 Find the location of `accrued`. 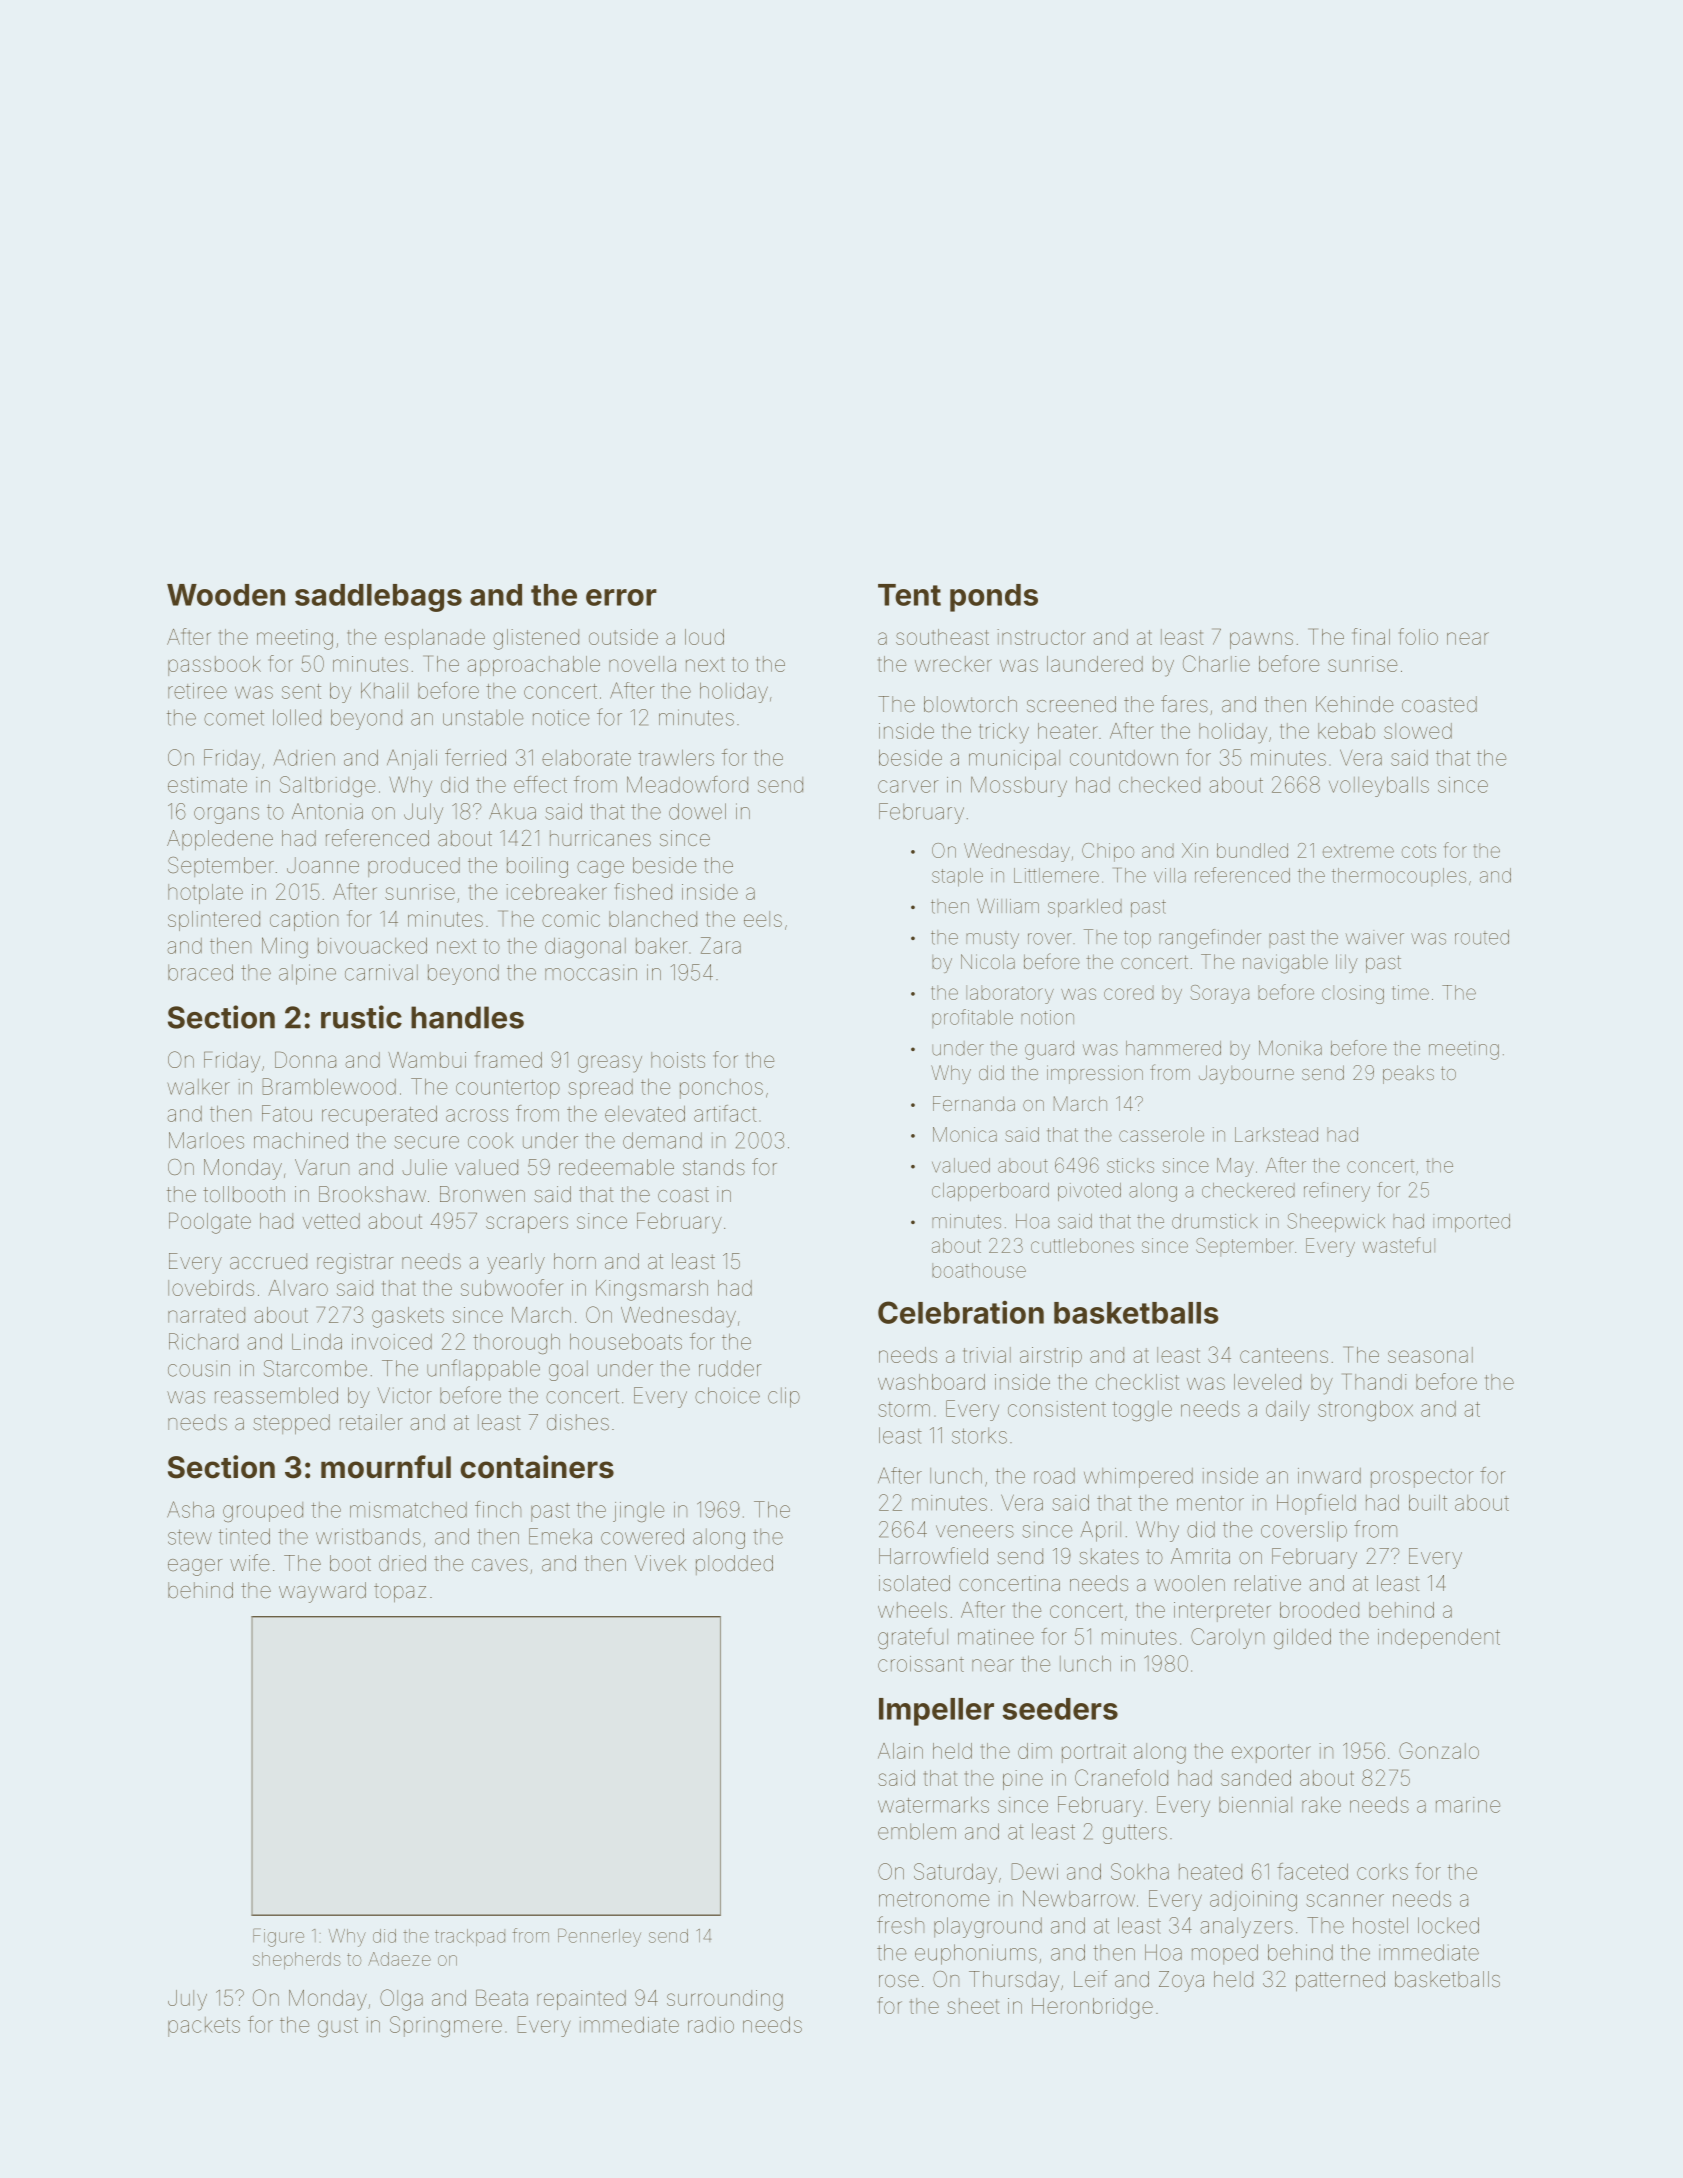

accrued is located at coordinates (268, 1261).
